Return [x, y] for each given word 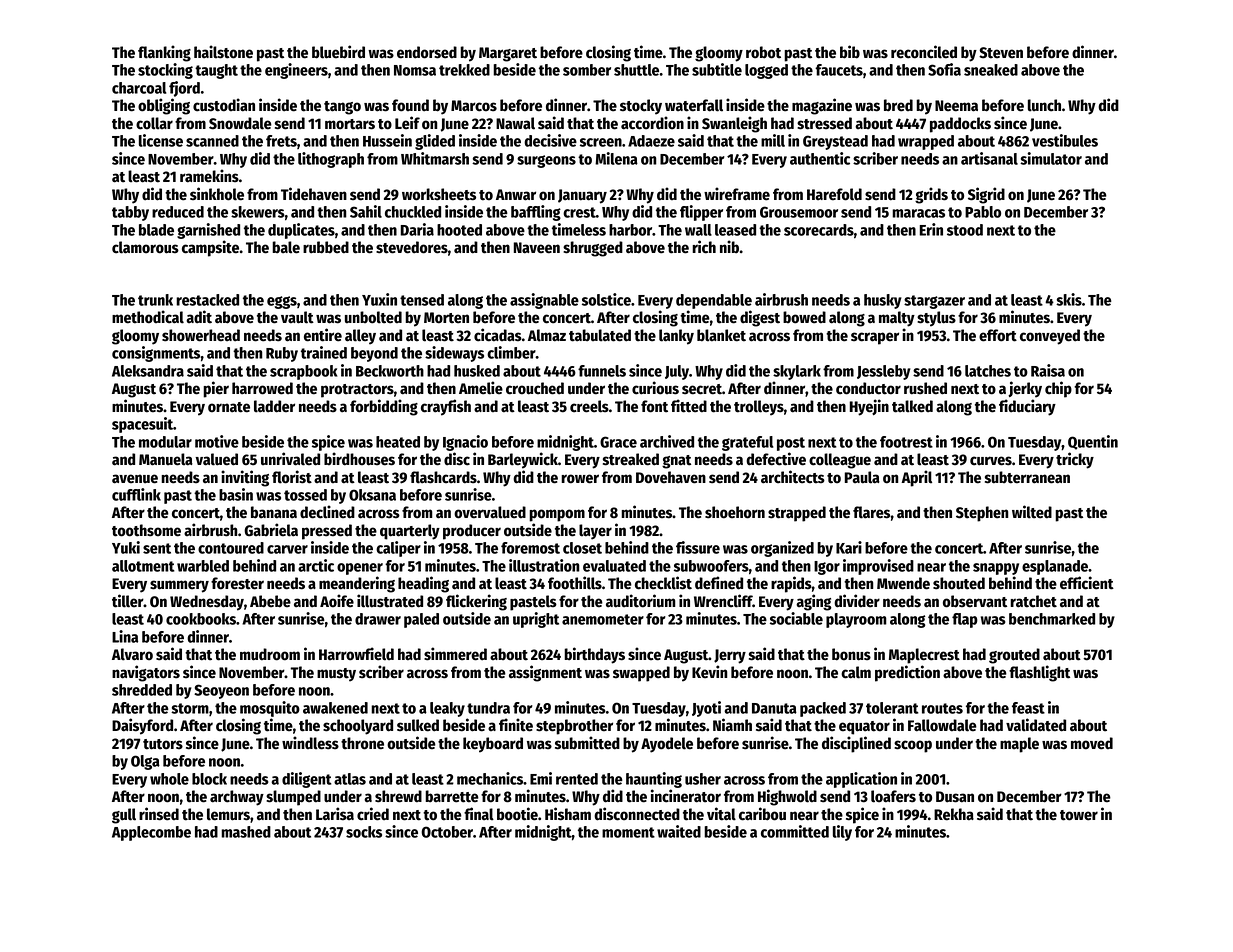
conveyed [1050, 337]
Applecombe [151, 833]
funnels [602, 371]
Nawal [515, 123]
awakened [335, 708]
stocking [165, 71]
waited [679, 831]
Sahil [366, 211]
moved [1092, 743]
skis [1069, 299]
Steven [1001, 53]
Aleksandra [148, 371]
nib [729, 247]
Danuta [774, 708]
